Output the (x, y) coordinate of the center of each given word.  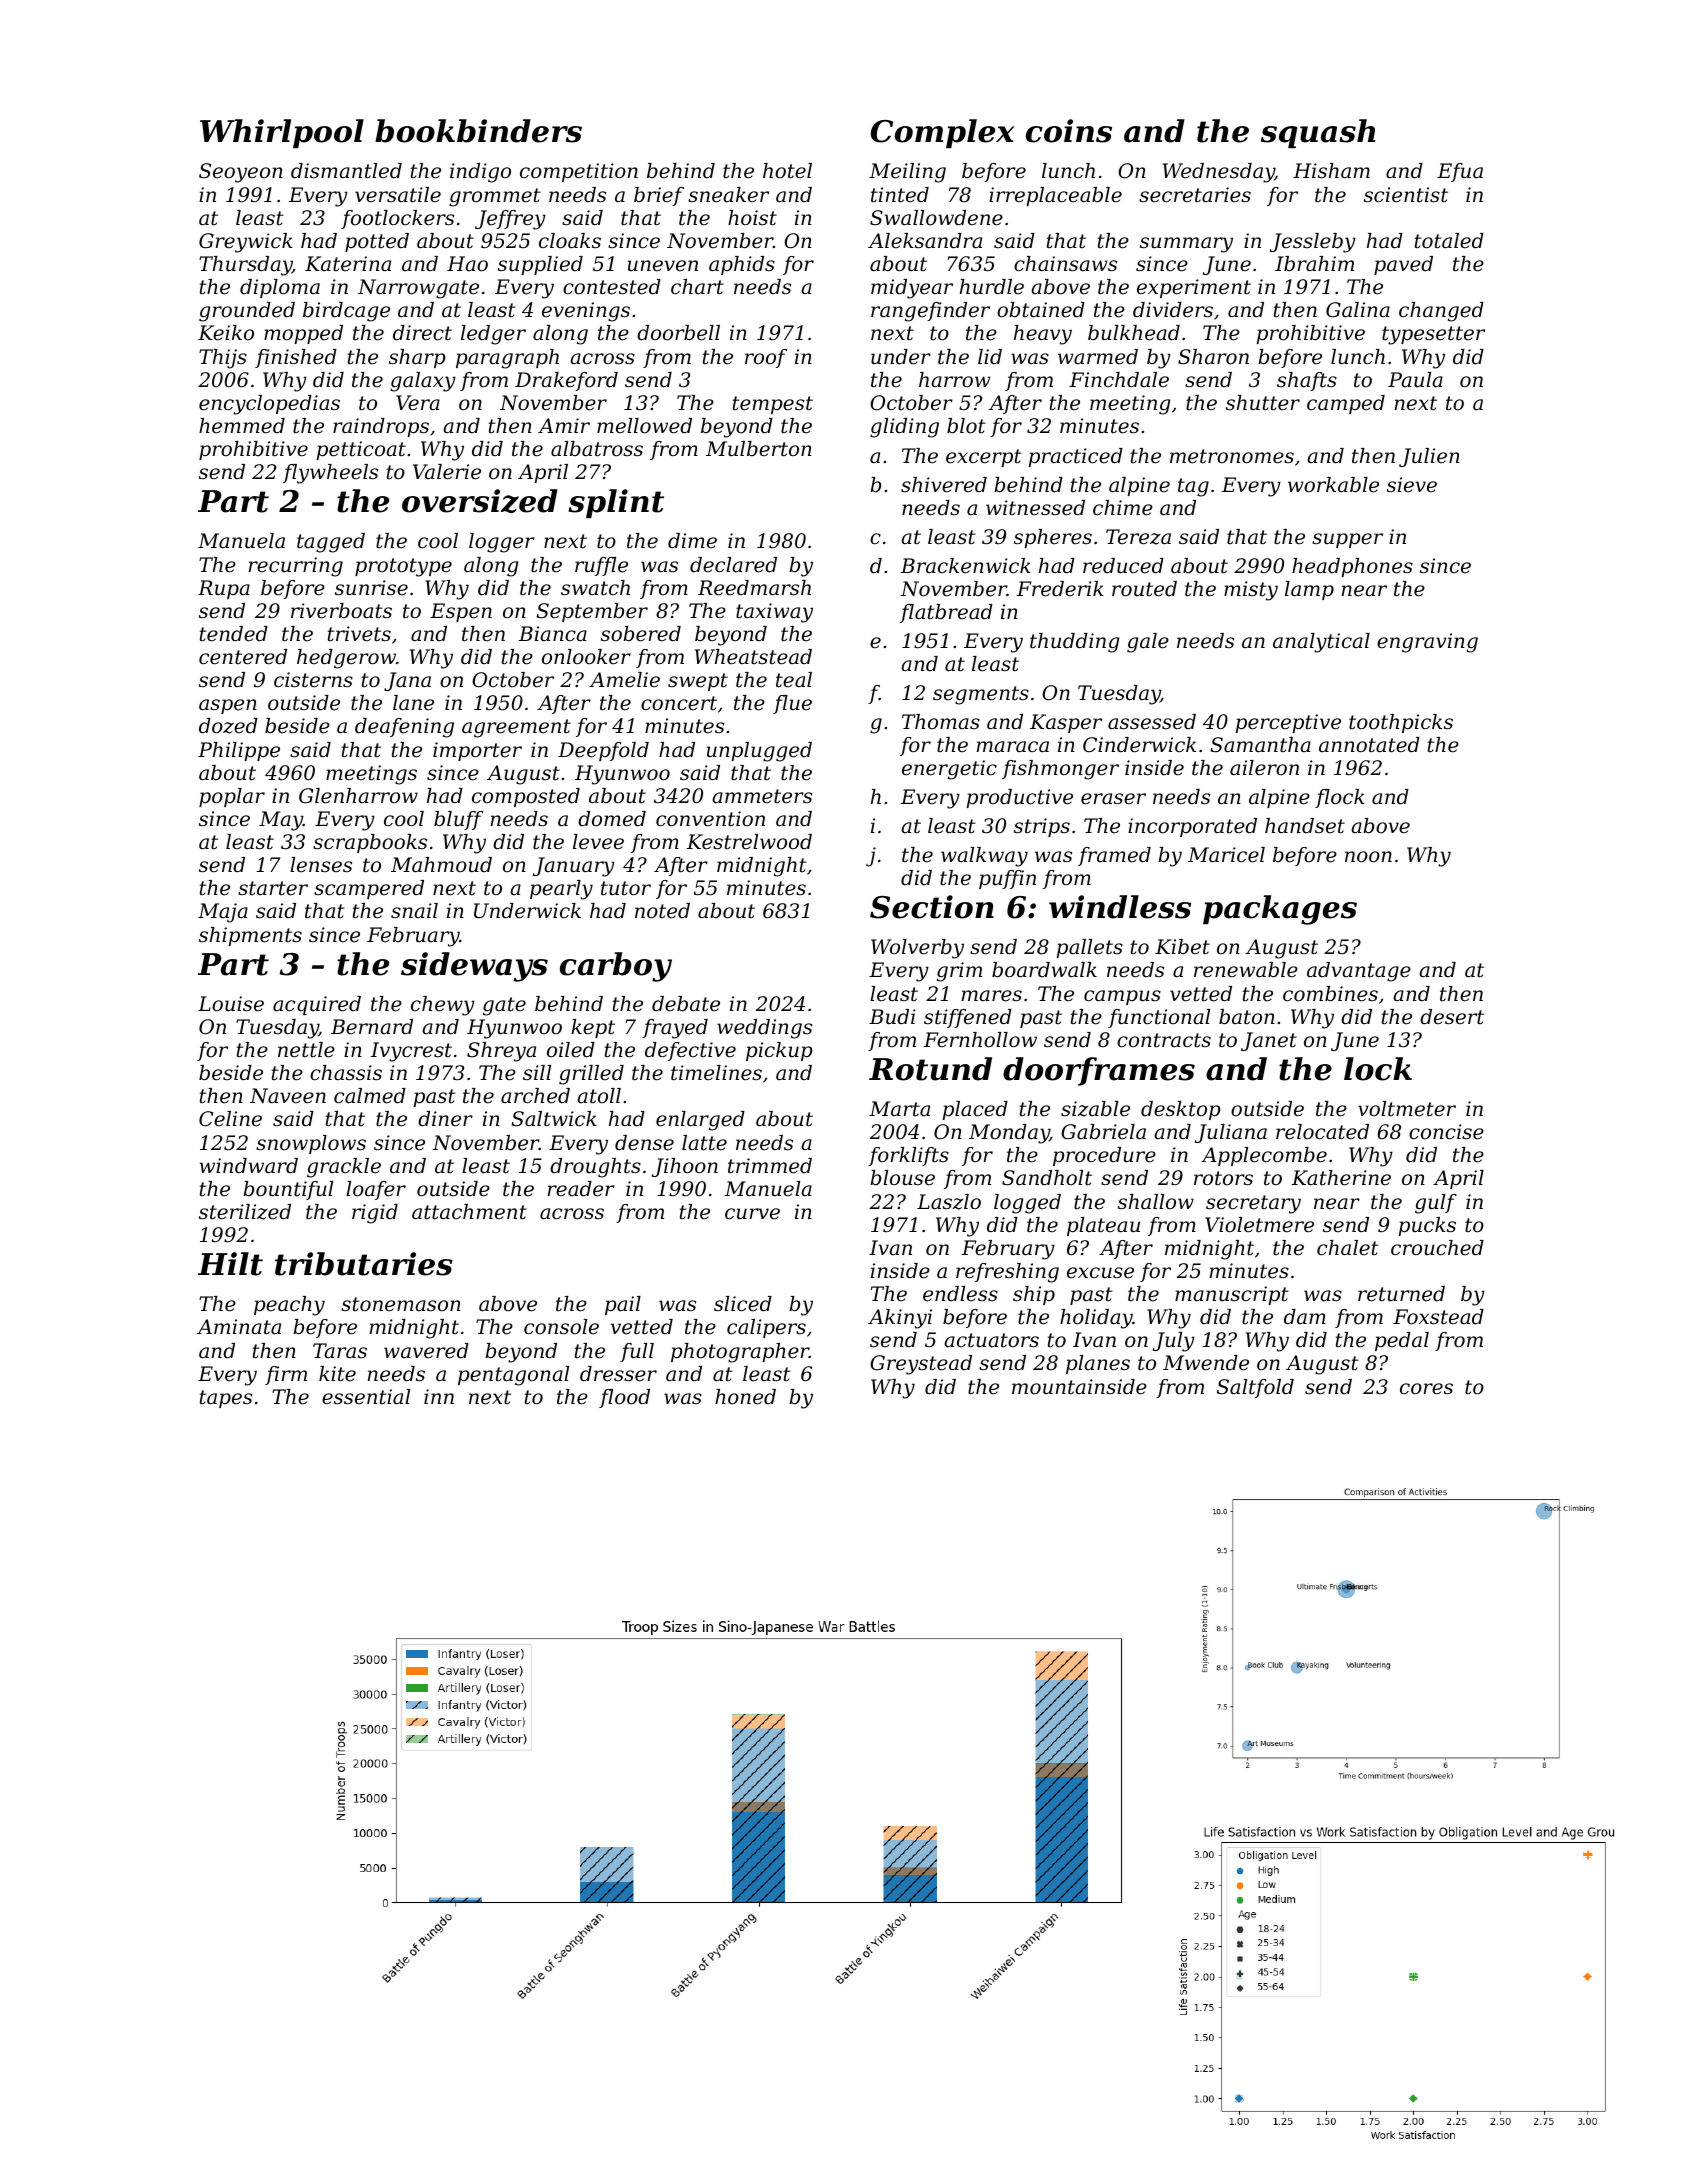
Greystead (921, 1365)
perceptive (1288, 723)
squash (1318, 133)
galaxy (423, 382)
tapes (226, 1399)
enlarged (700, 1121)
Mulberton (759, 449)
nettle (306, 1050)
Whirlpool (282, 133)
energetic (949, 770)
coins (1069, 131)
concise (1446, 1132)
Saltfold (1255, 1388)
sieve (1412, 485)
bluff (458, 820)
